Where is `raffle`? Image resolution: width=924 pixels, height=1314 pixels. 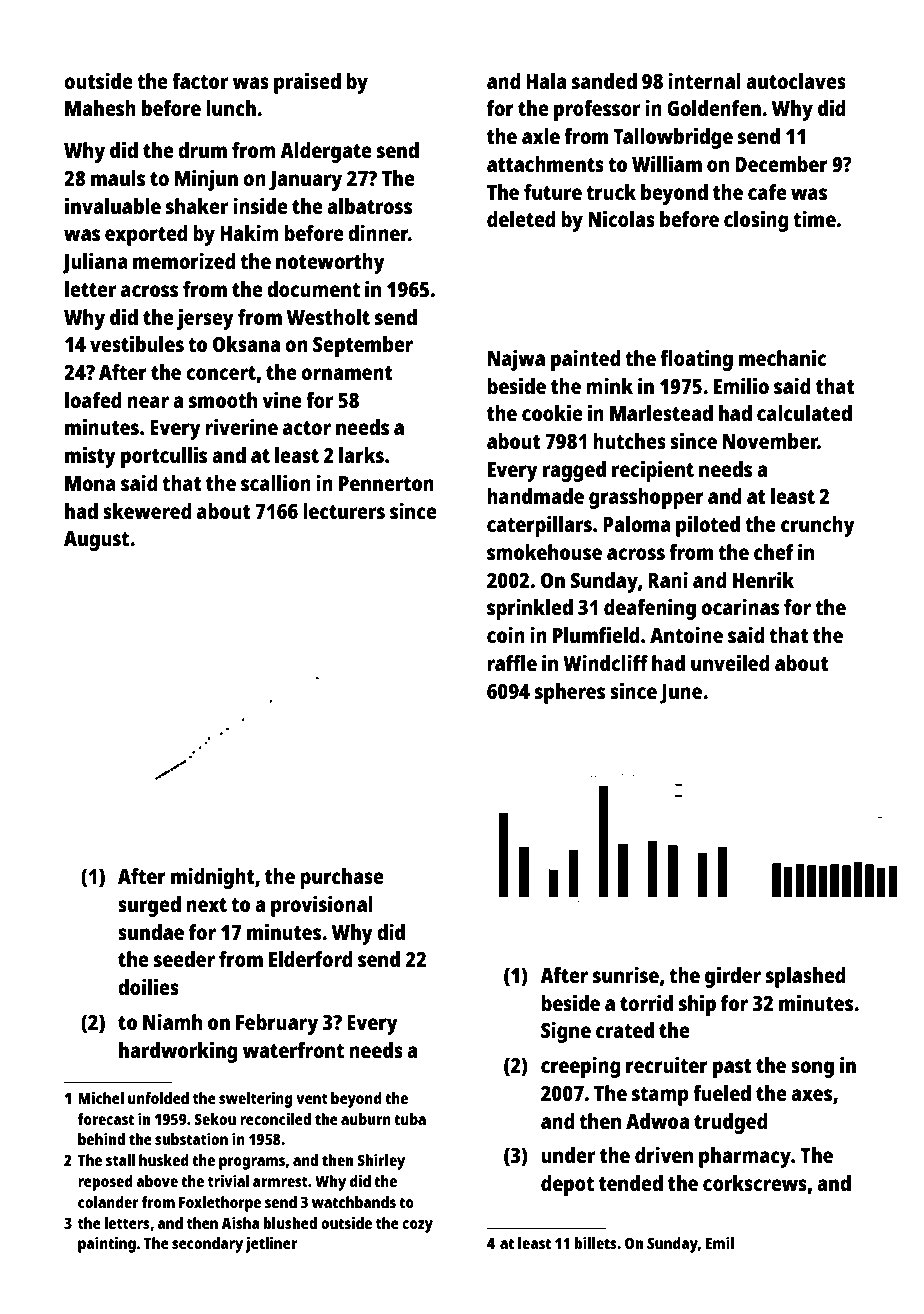 raffle is located at coordinates (512, 663).
